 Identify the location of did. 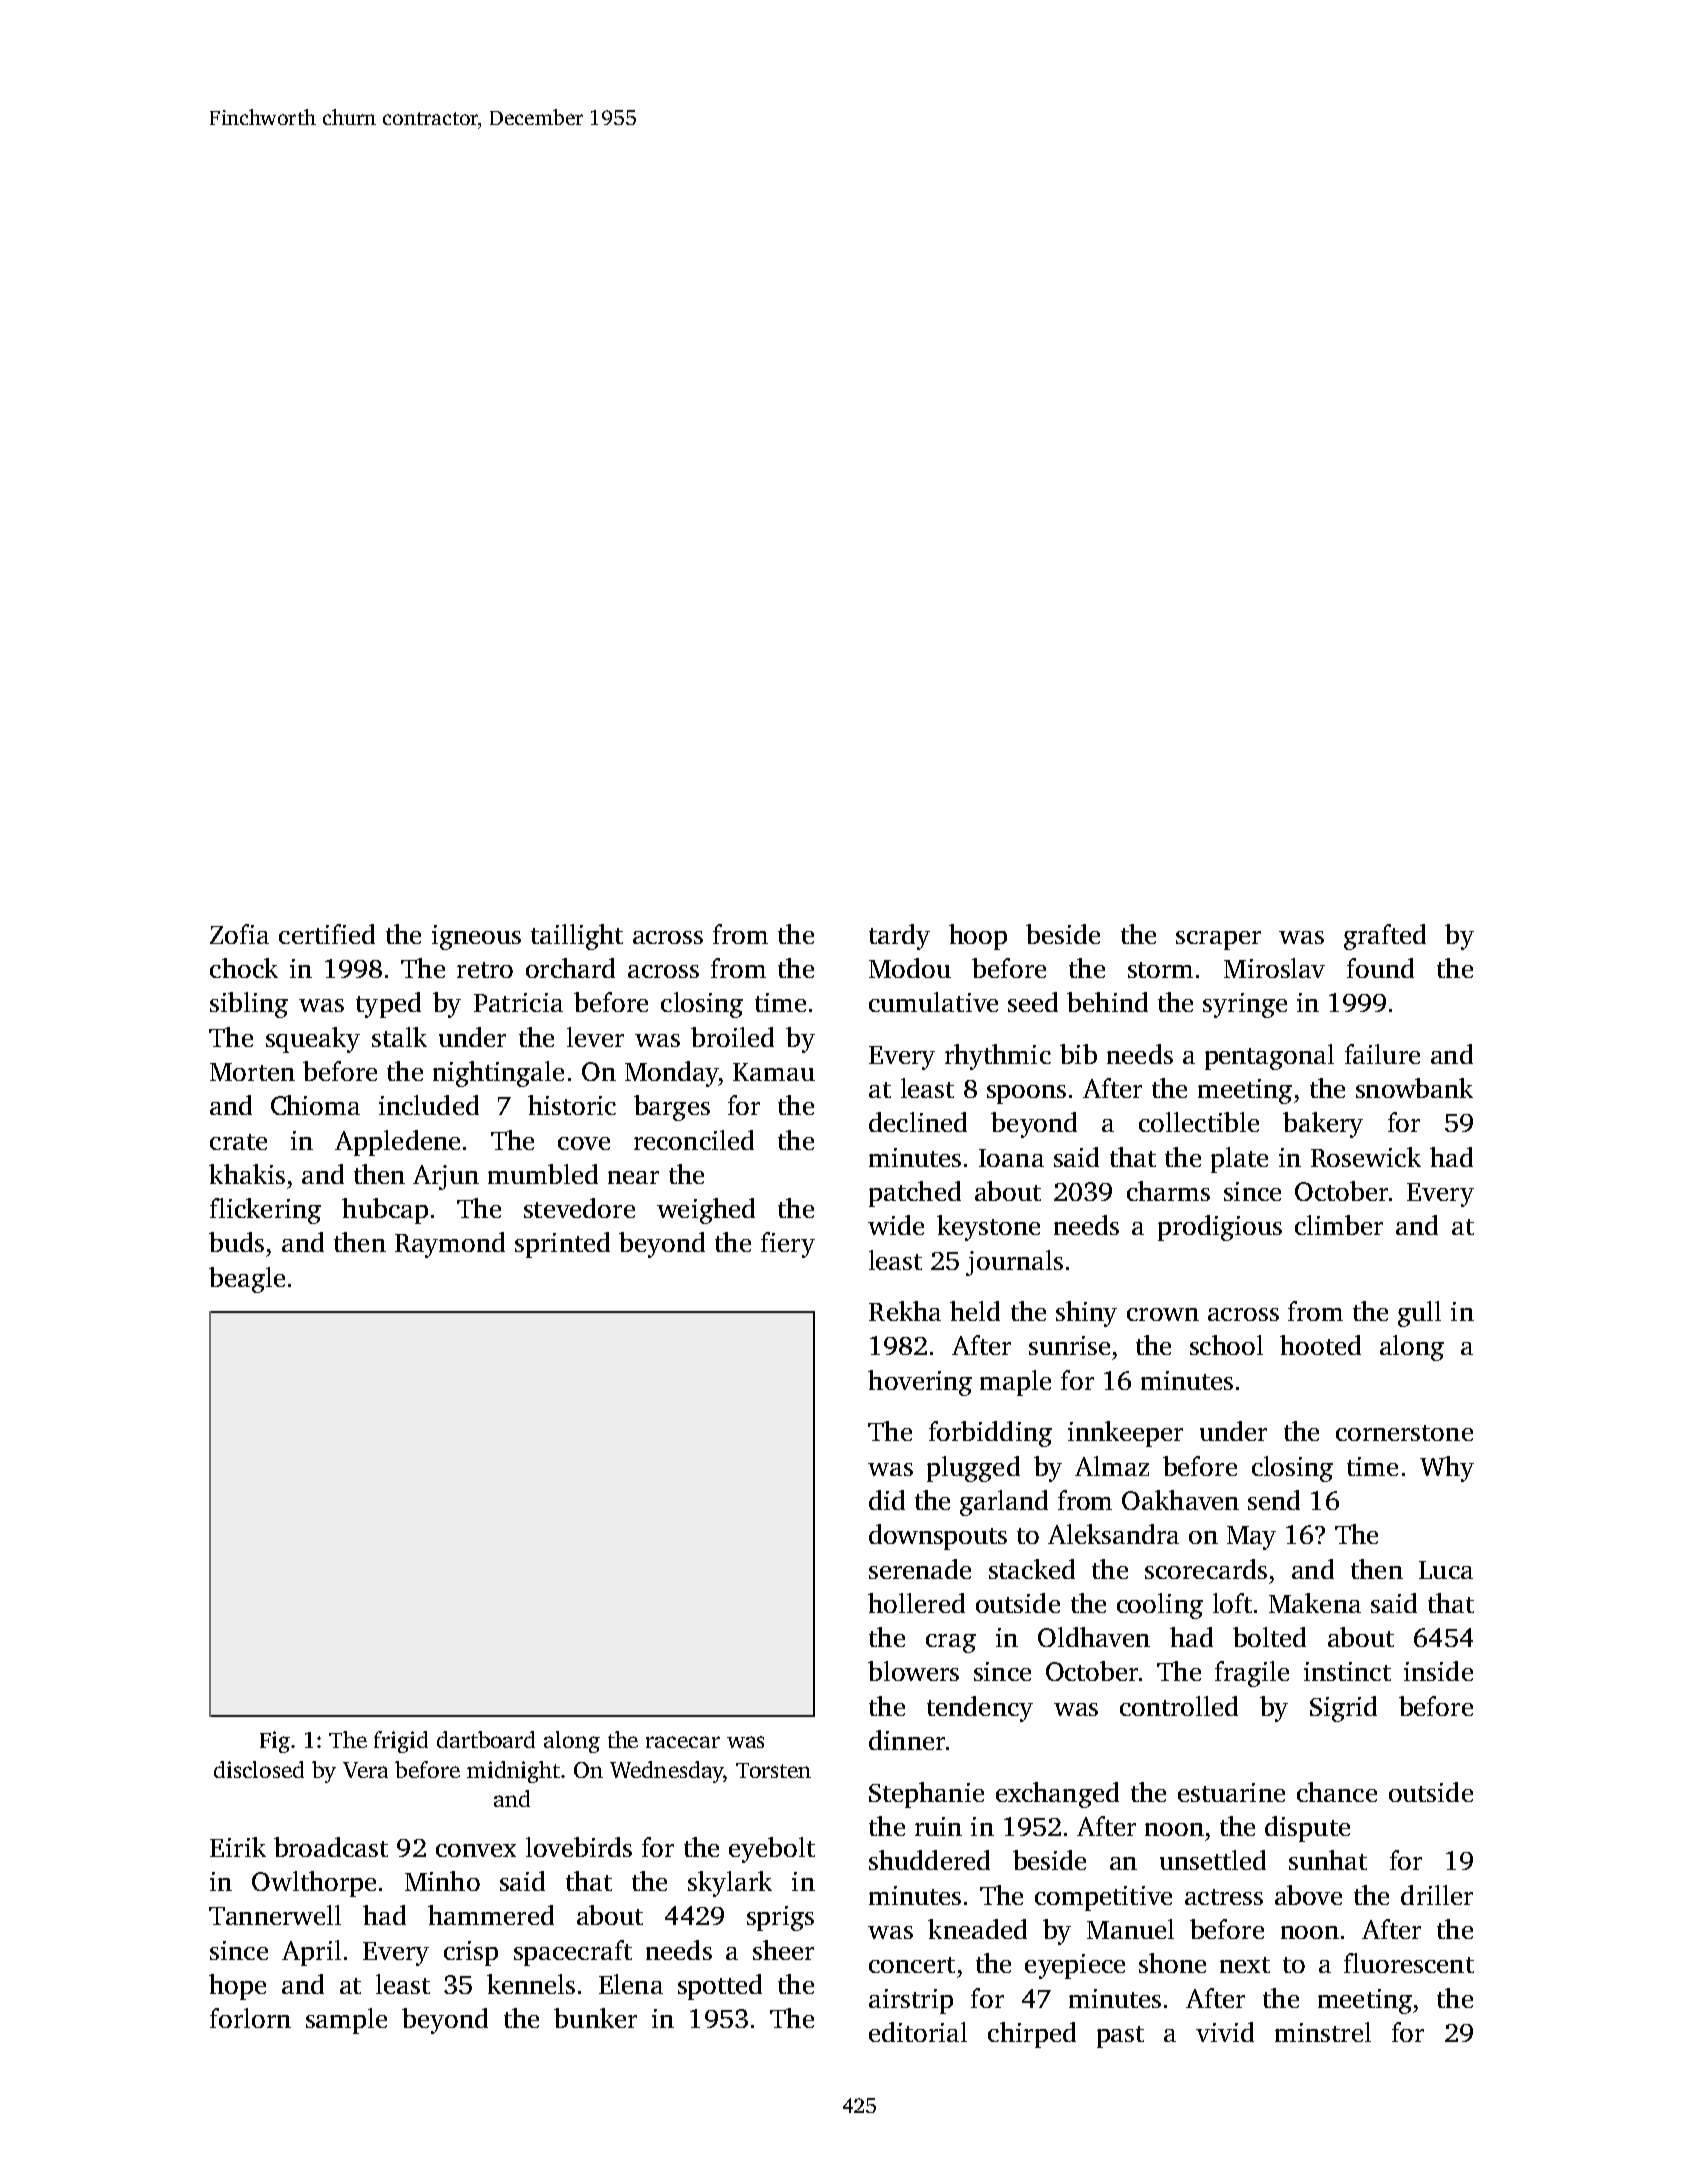
(887, 1500).
